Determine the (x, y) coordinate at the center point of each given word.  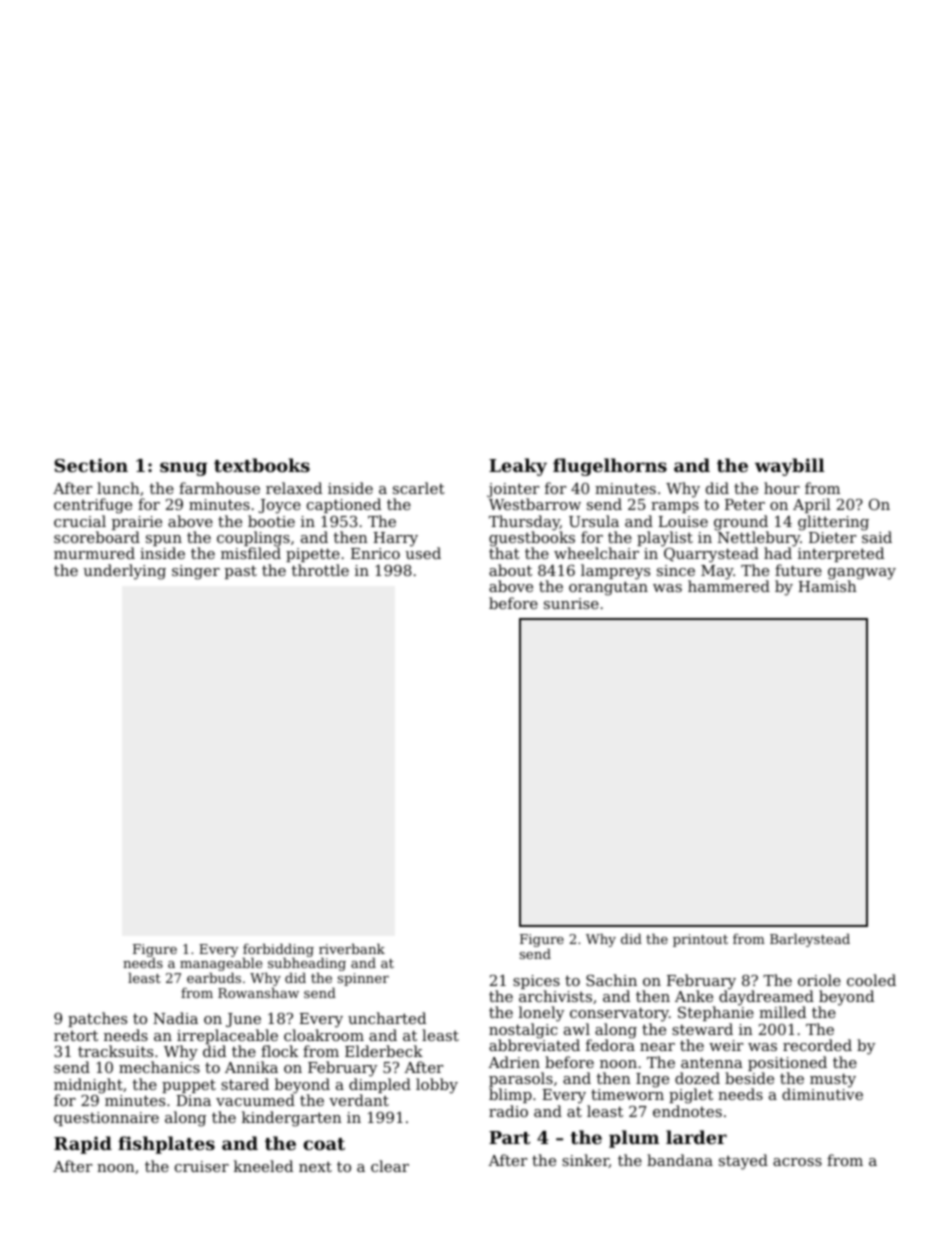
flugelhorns (610, 467)
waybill (790, 467)
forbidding (278, 950)
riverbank (352, 948)
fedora (610, 1045)
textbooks (262, 465)
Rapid (83, 1145)
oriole (819, 980)
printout (700, 940)
